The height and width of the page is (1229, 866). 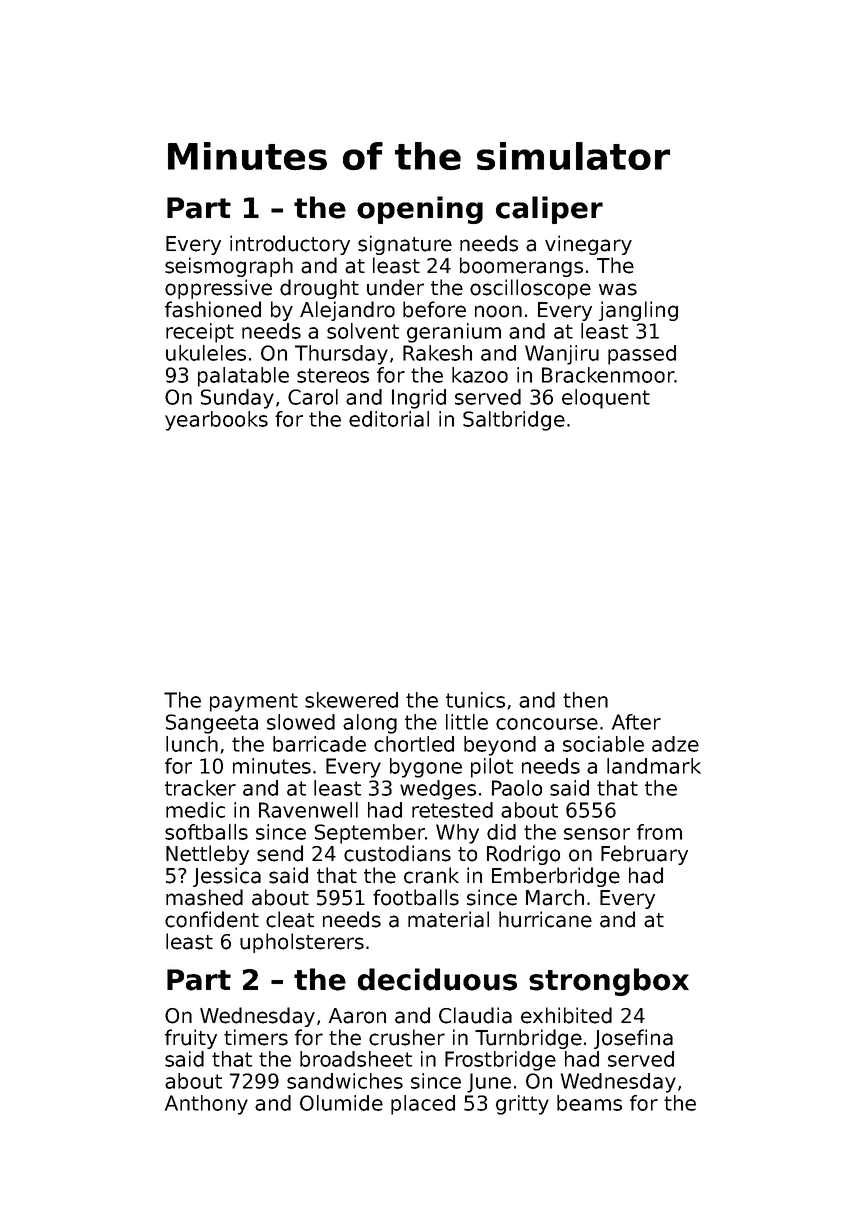 What do you see at coordinates (256, 1037) in the page?
I see `timers` at bounding box center [256, 1037].
